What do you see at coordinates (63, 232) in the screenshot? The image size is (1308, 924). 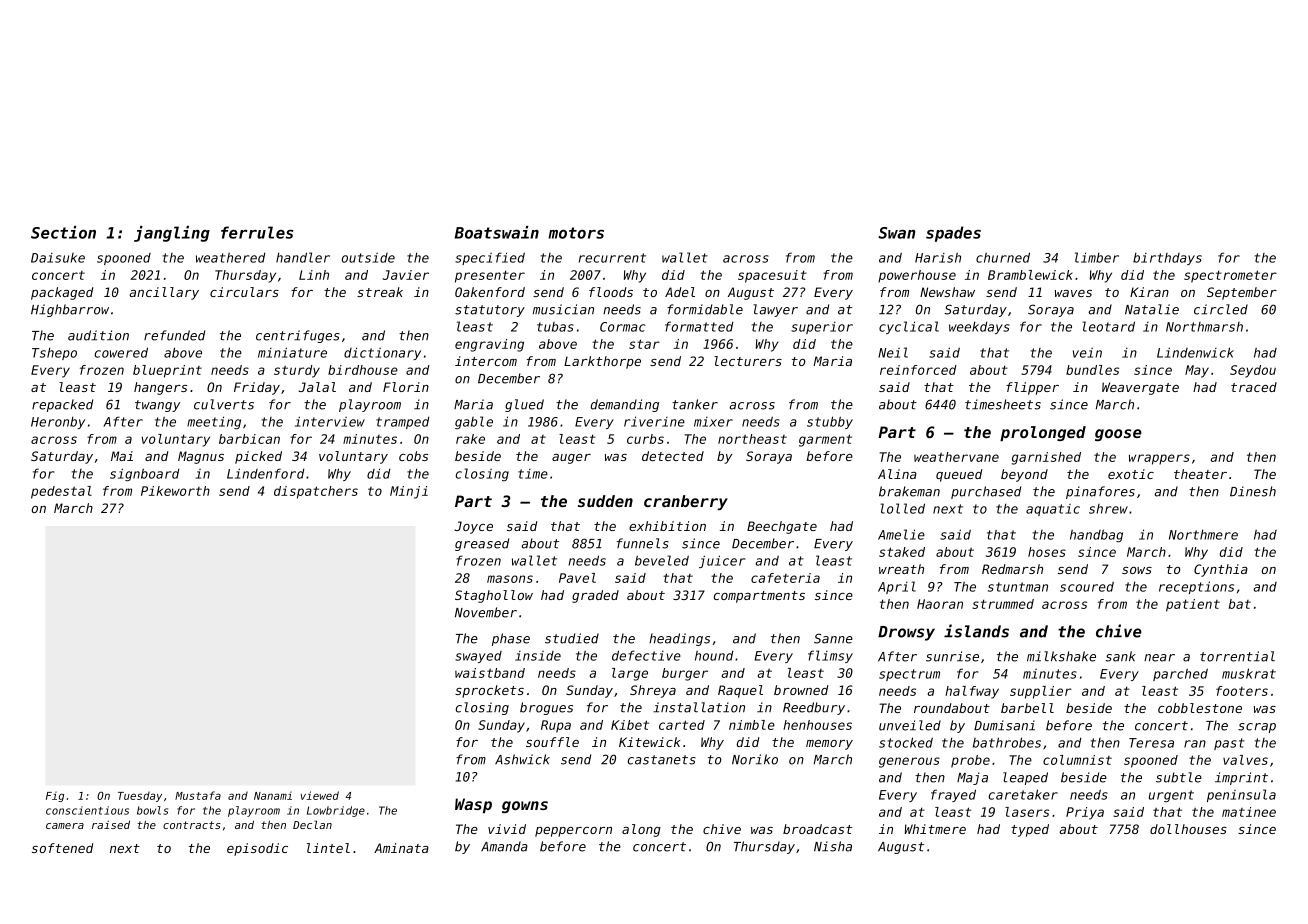 I see `Section` at bounding box center [63, 232].
